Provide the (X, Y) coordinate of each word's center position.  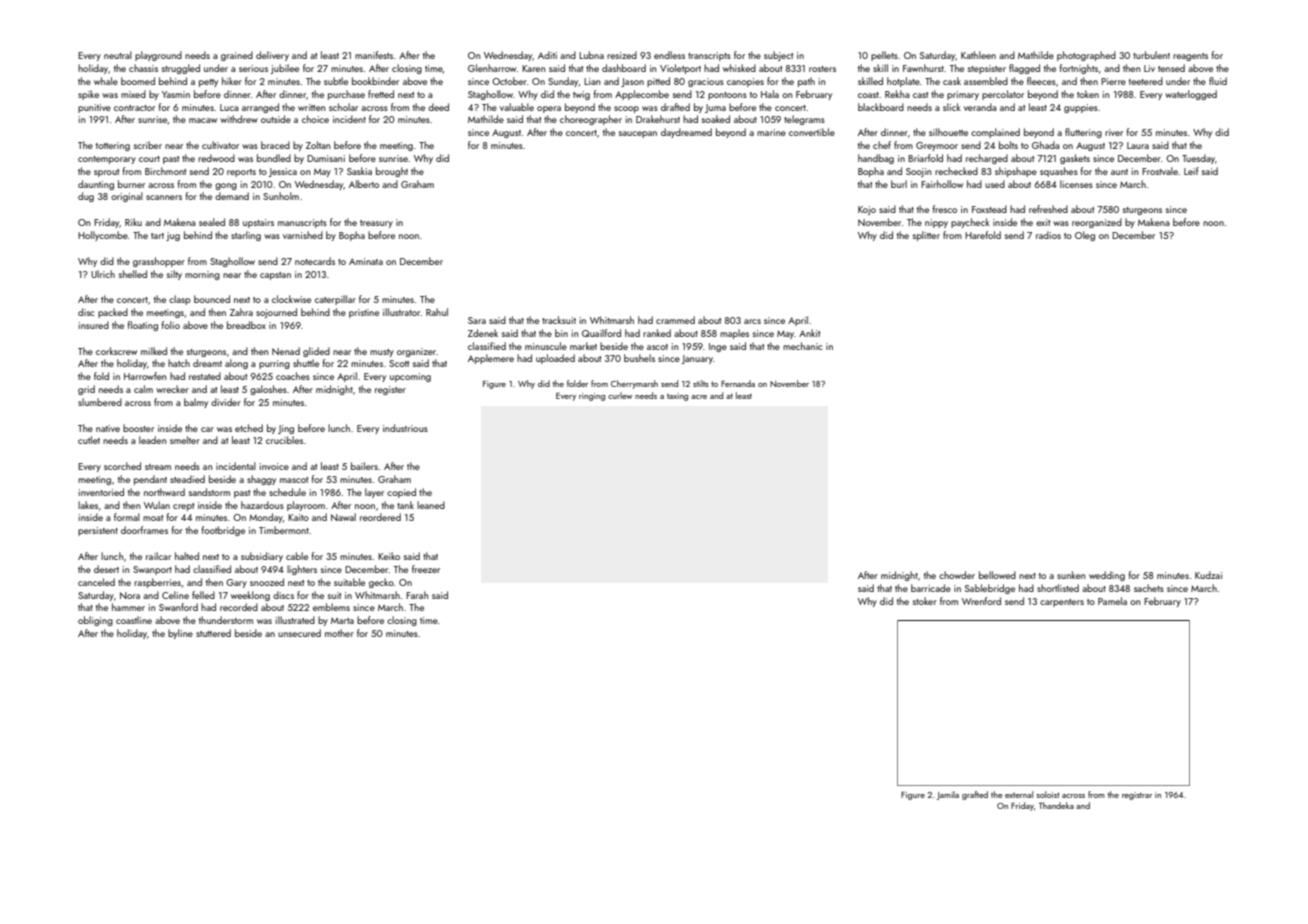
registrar (1137, 796)
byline (180, 634)
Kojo (867, 210)
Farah (417, 595)
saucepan (638, 134)
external (1019, 794)
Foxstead (989, 209)
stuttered (213, 633)
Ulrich (103, 274)
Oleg (1085, 236)
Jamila (948, 795)
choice (315, 119)
